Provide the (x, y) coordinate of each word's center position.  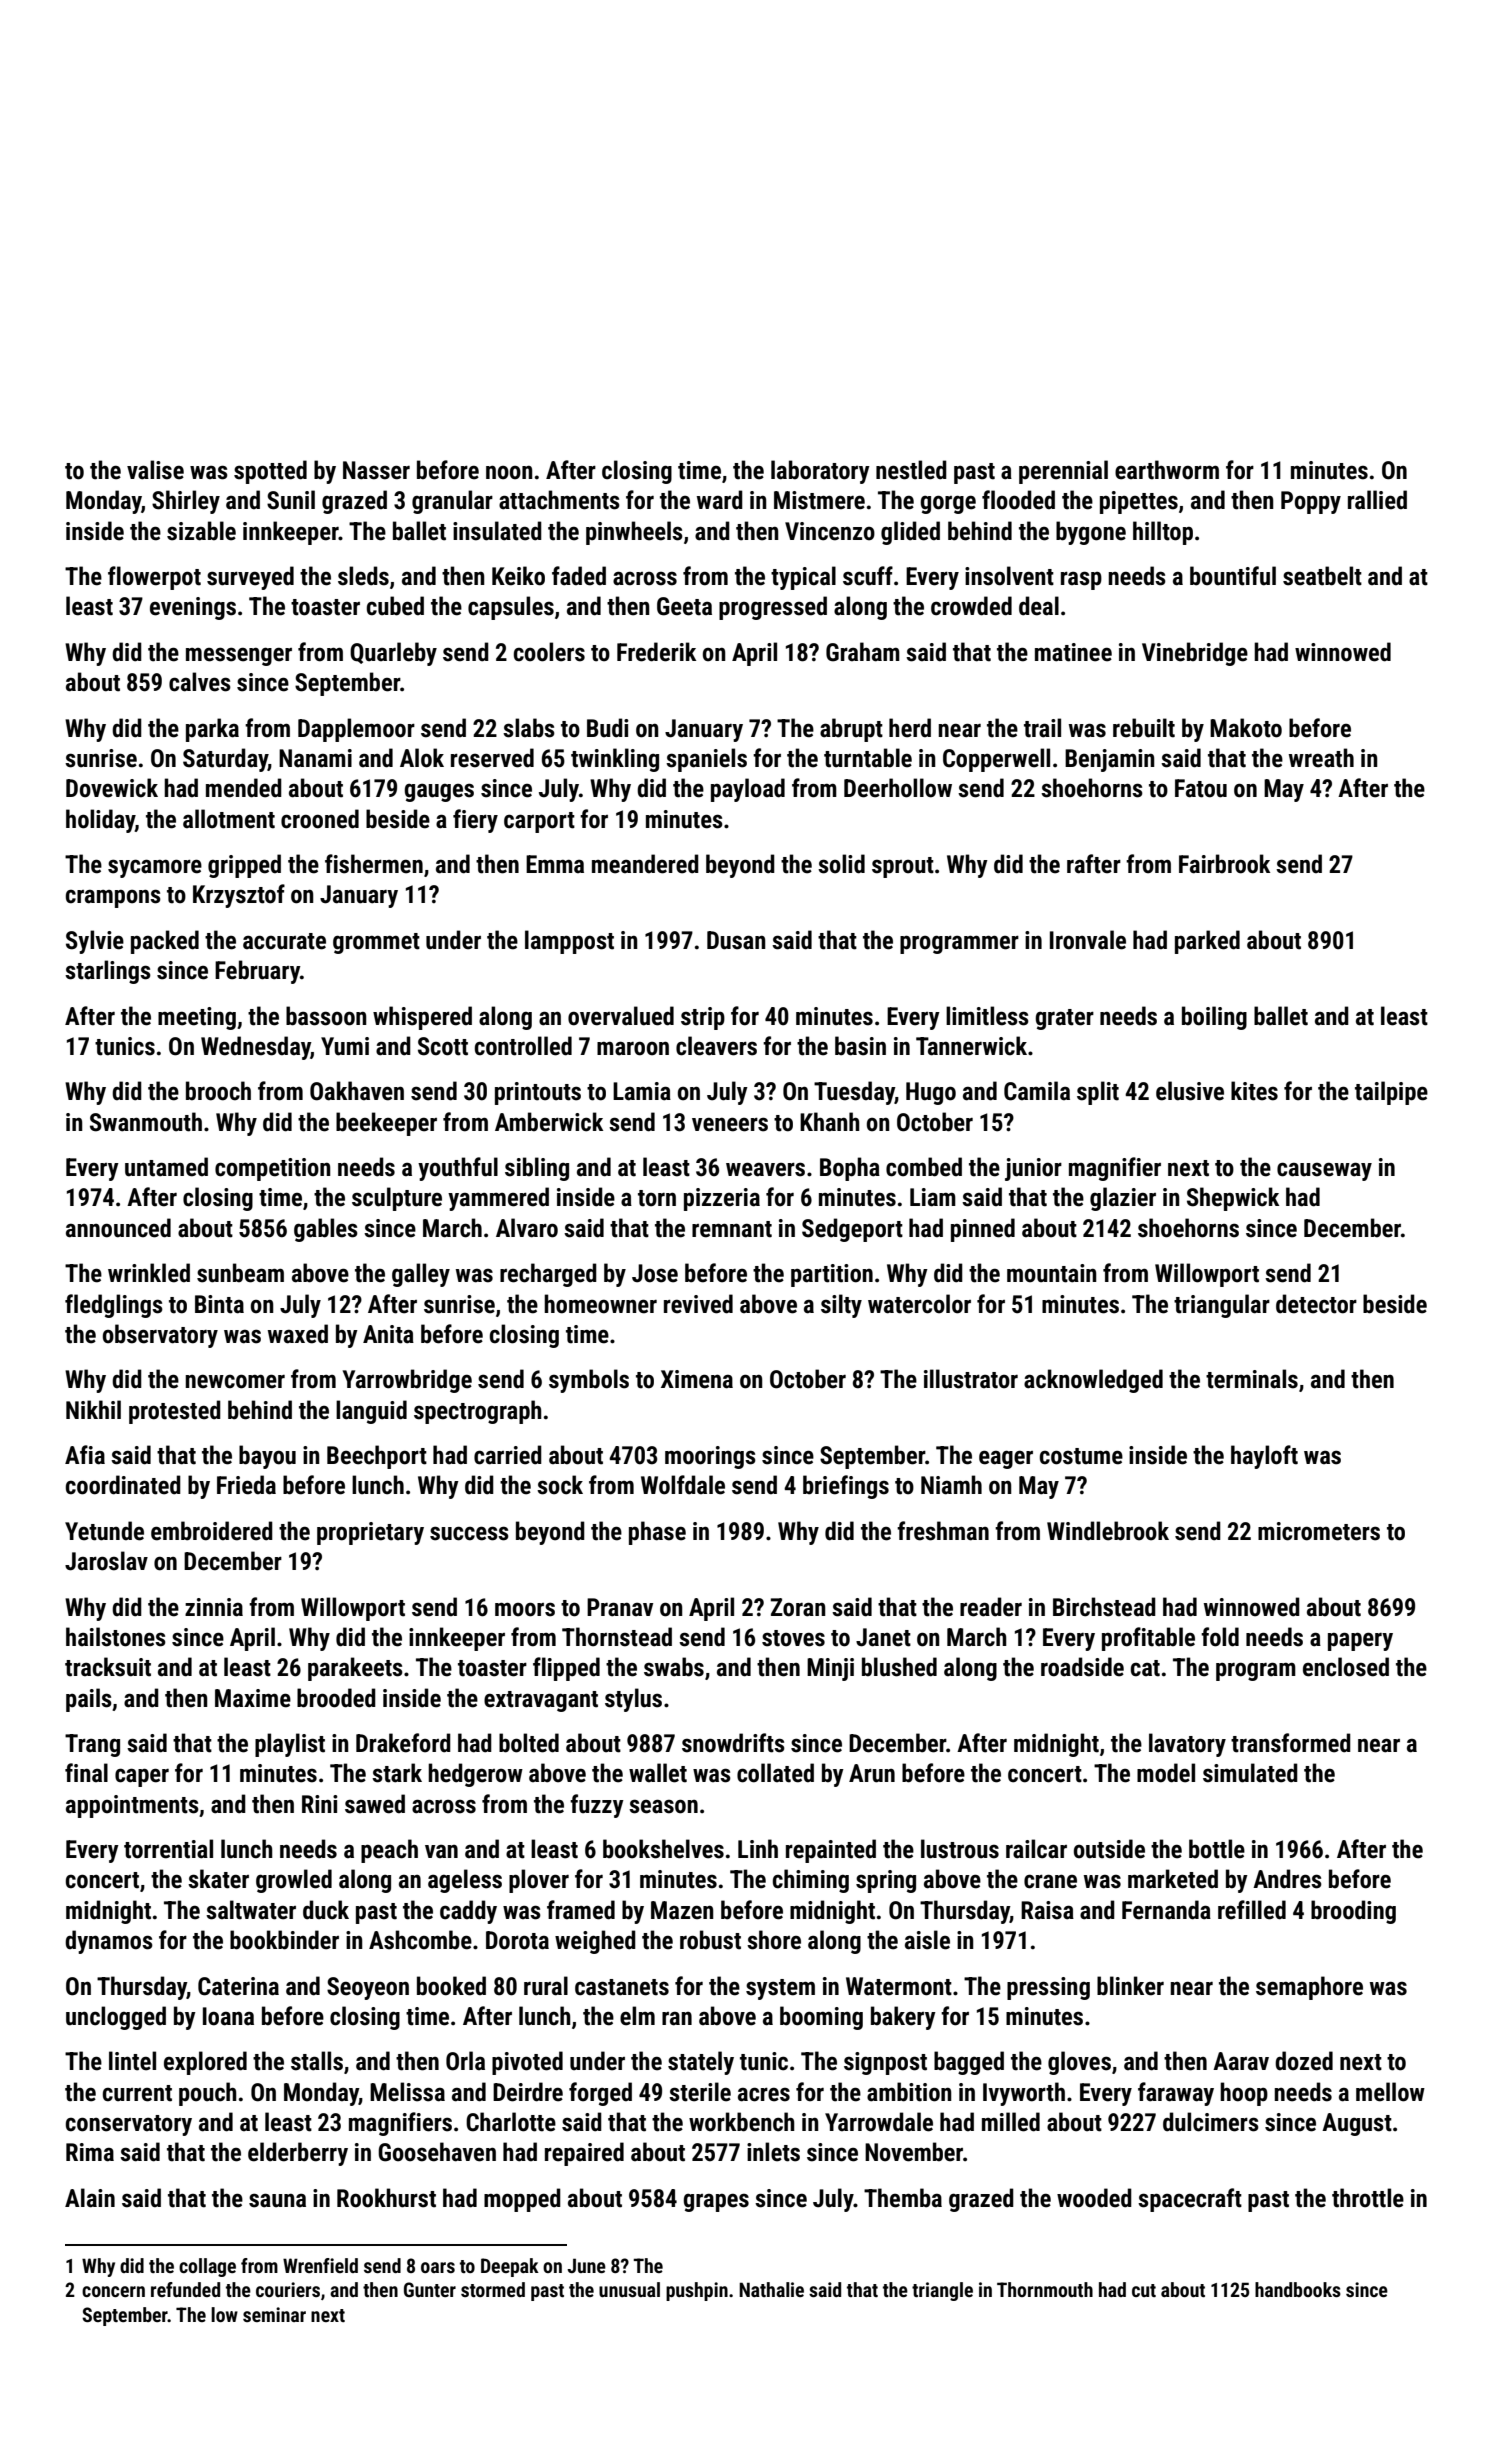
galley (421, 1275)
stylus (633, 1700)
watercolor (919, 1304)
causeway (1324, 1171)
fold (1220, 1637)
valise (155, 470)
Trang (92, 1745)
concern (113, 2291)
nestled (911, 470)
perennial (1063, 472)
